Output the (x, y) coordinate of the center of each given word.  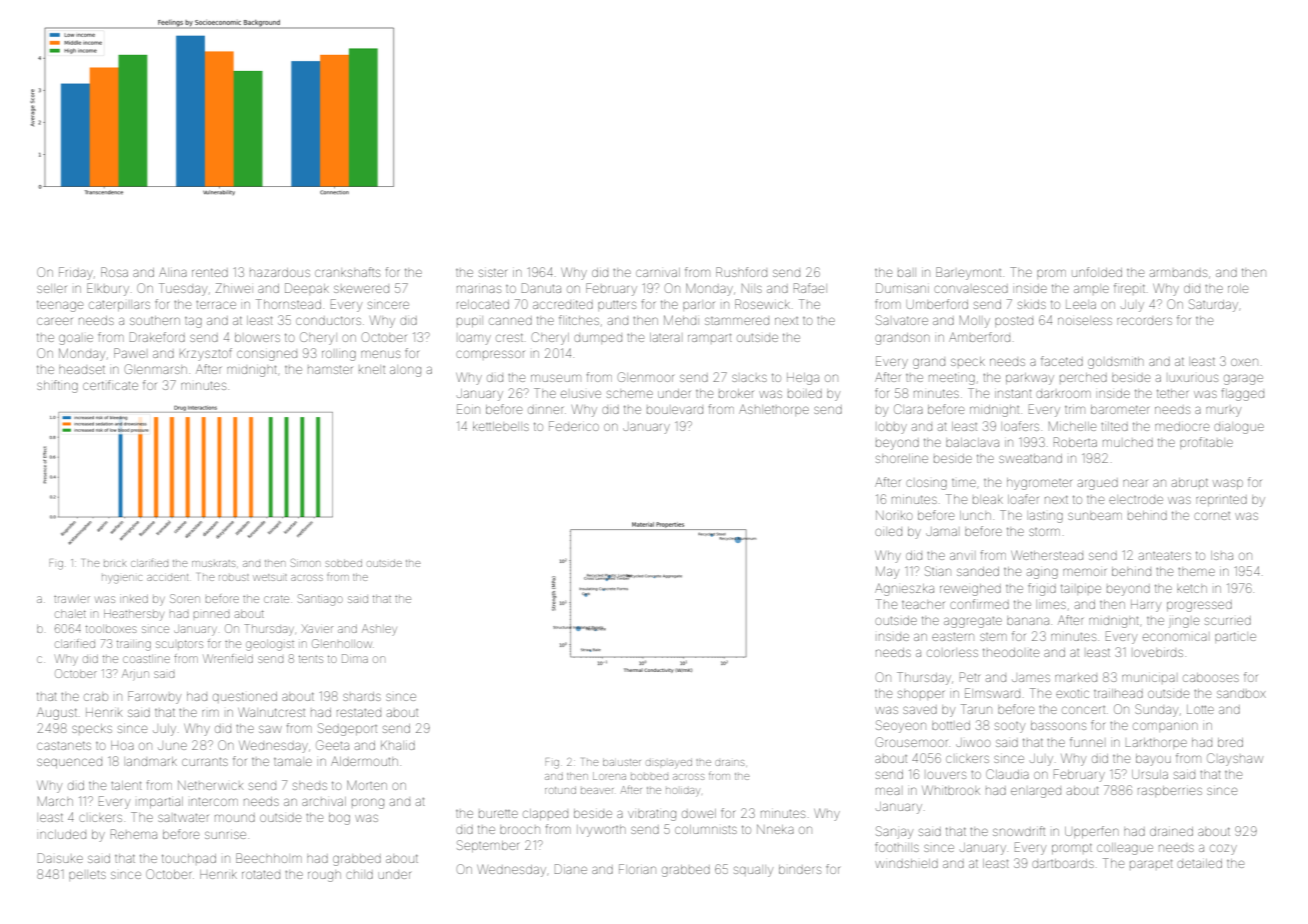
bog (339, 819)
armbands (1178, 273)
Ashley (379, 629)
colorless (952, 653)
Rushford (741, 272)
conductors (328, 320)
